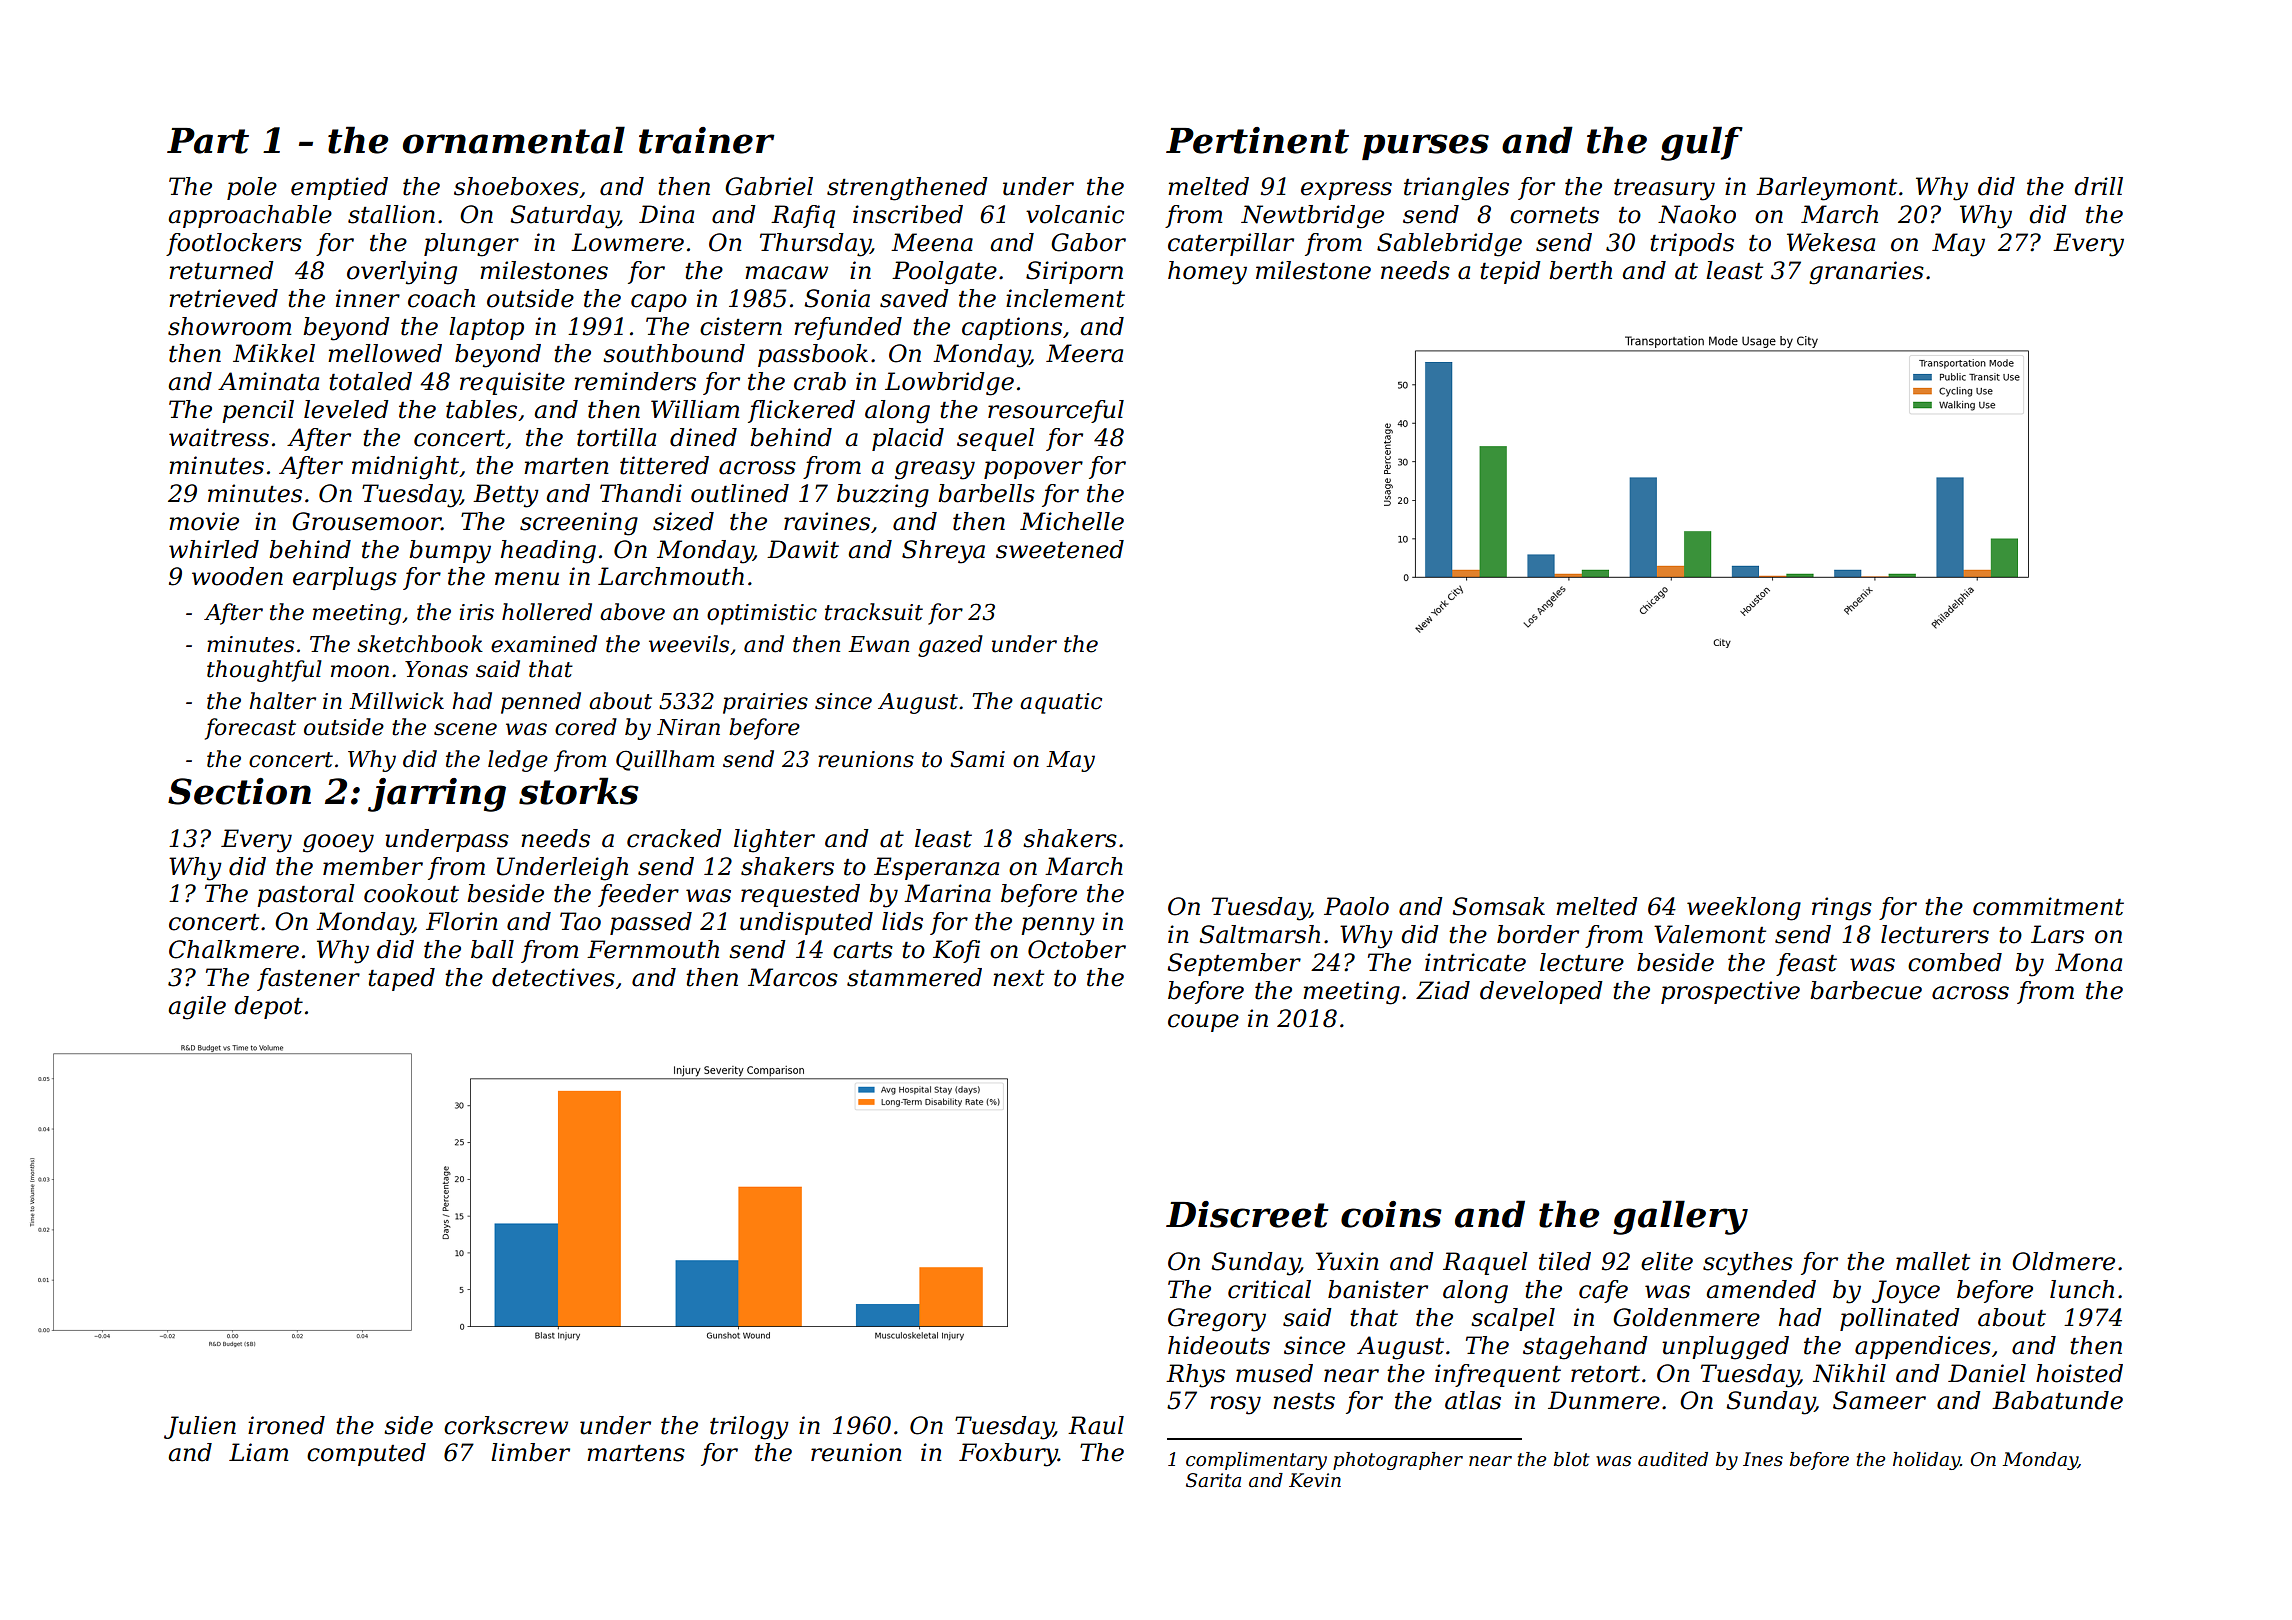 Image resolution: width=2292 pixels, height=1620 pixels. What do you see at coordinates (1213, 1480) in the image?
I see `Sarita` at bounding box center [1213, 1480].
